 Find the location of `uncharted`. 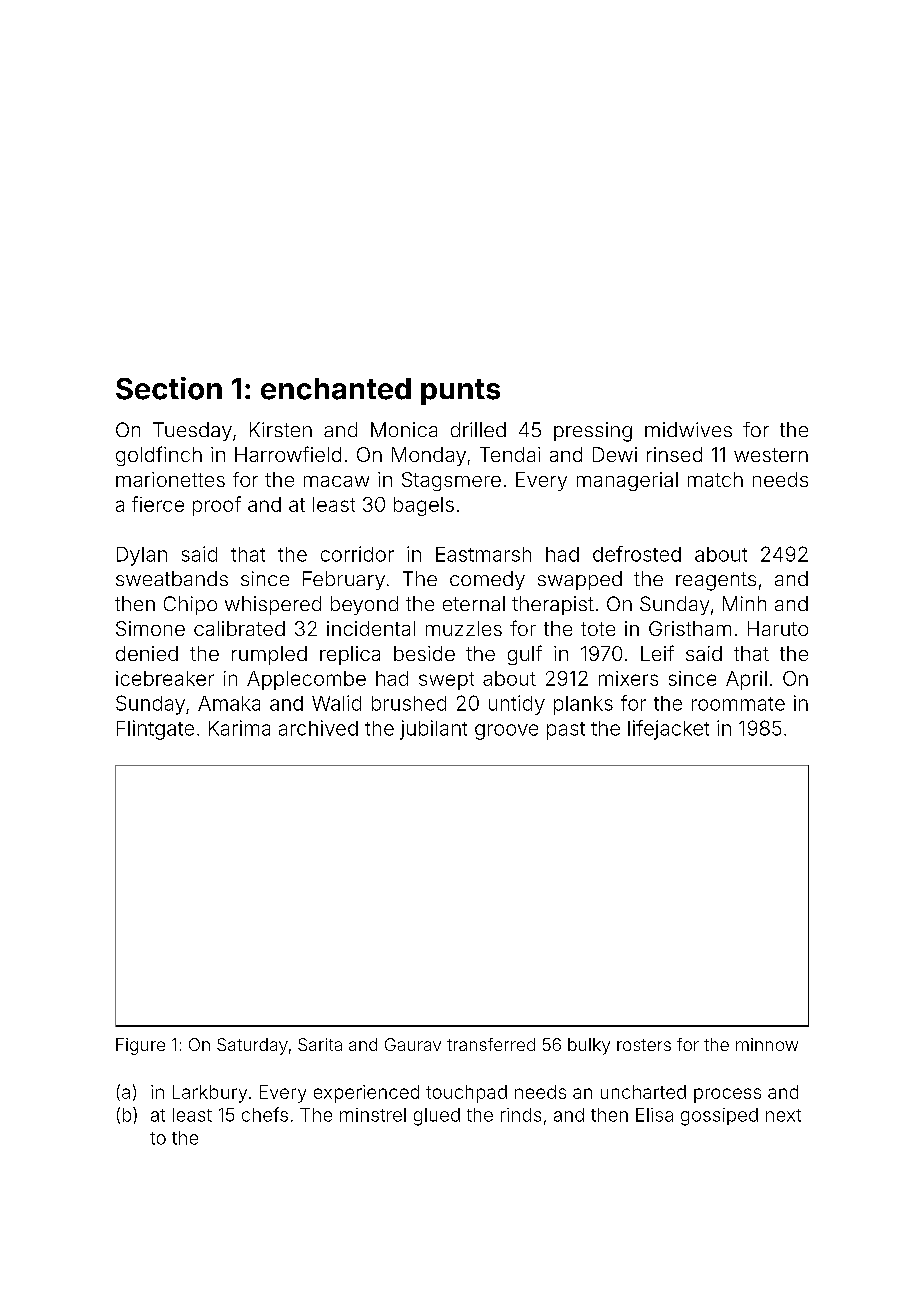

uncharted is located at coordinates (643, 1092).
